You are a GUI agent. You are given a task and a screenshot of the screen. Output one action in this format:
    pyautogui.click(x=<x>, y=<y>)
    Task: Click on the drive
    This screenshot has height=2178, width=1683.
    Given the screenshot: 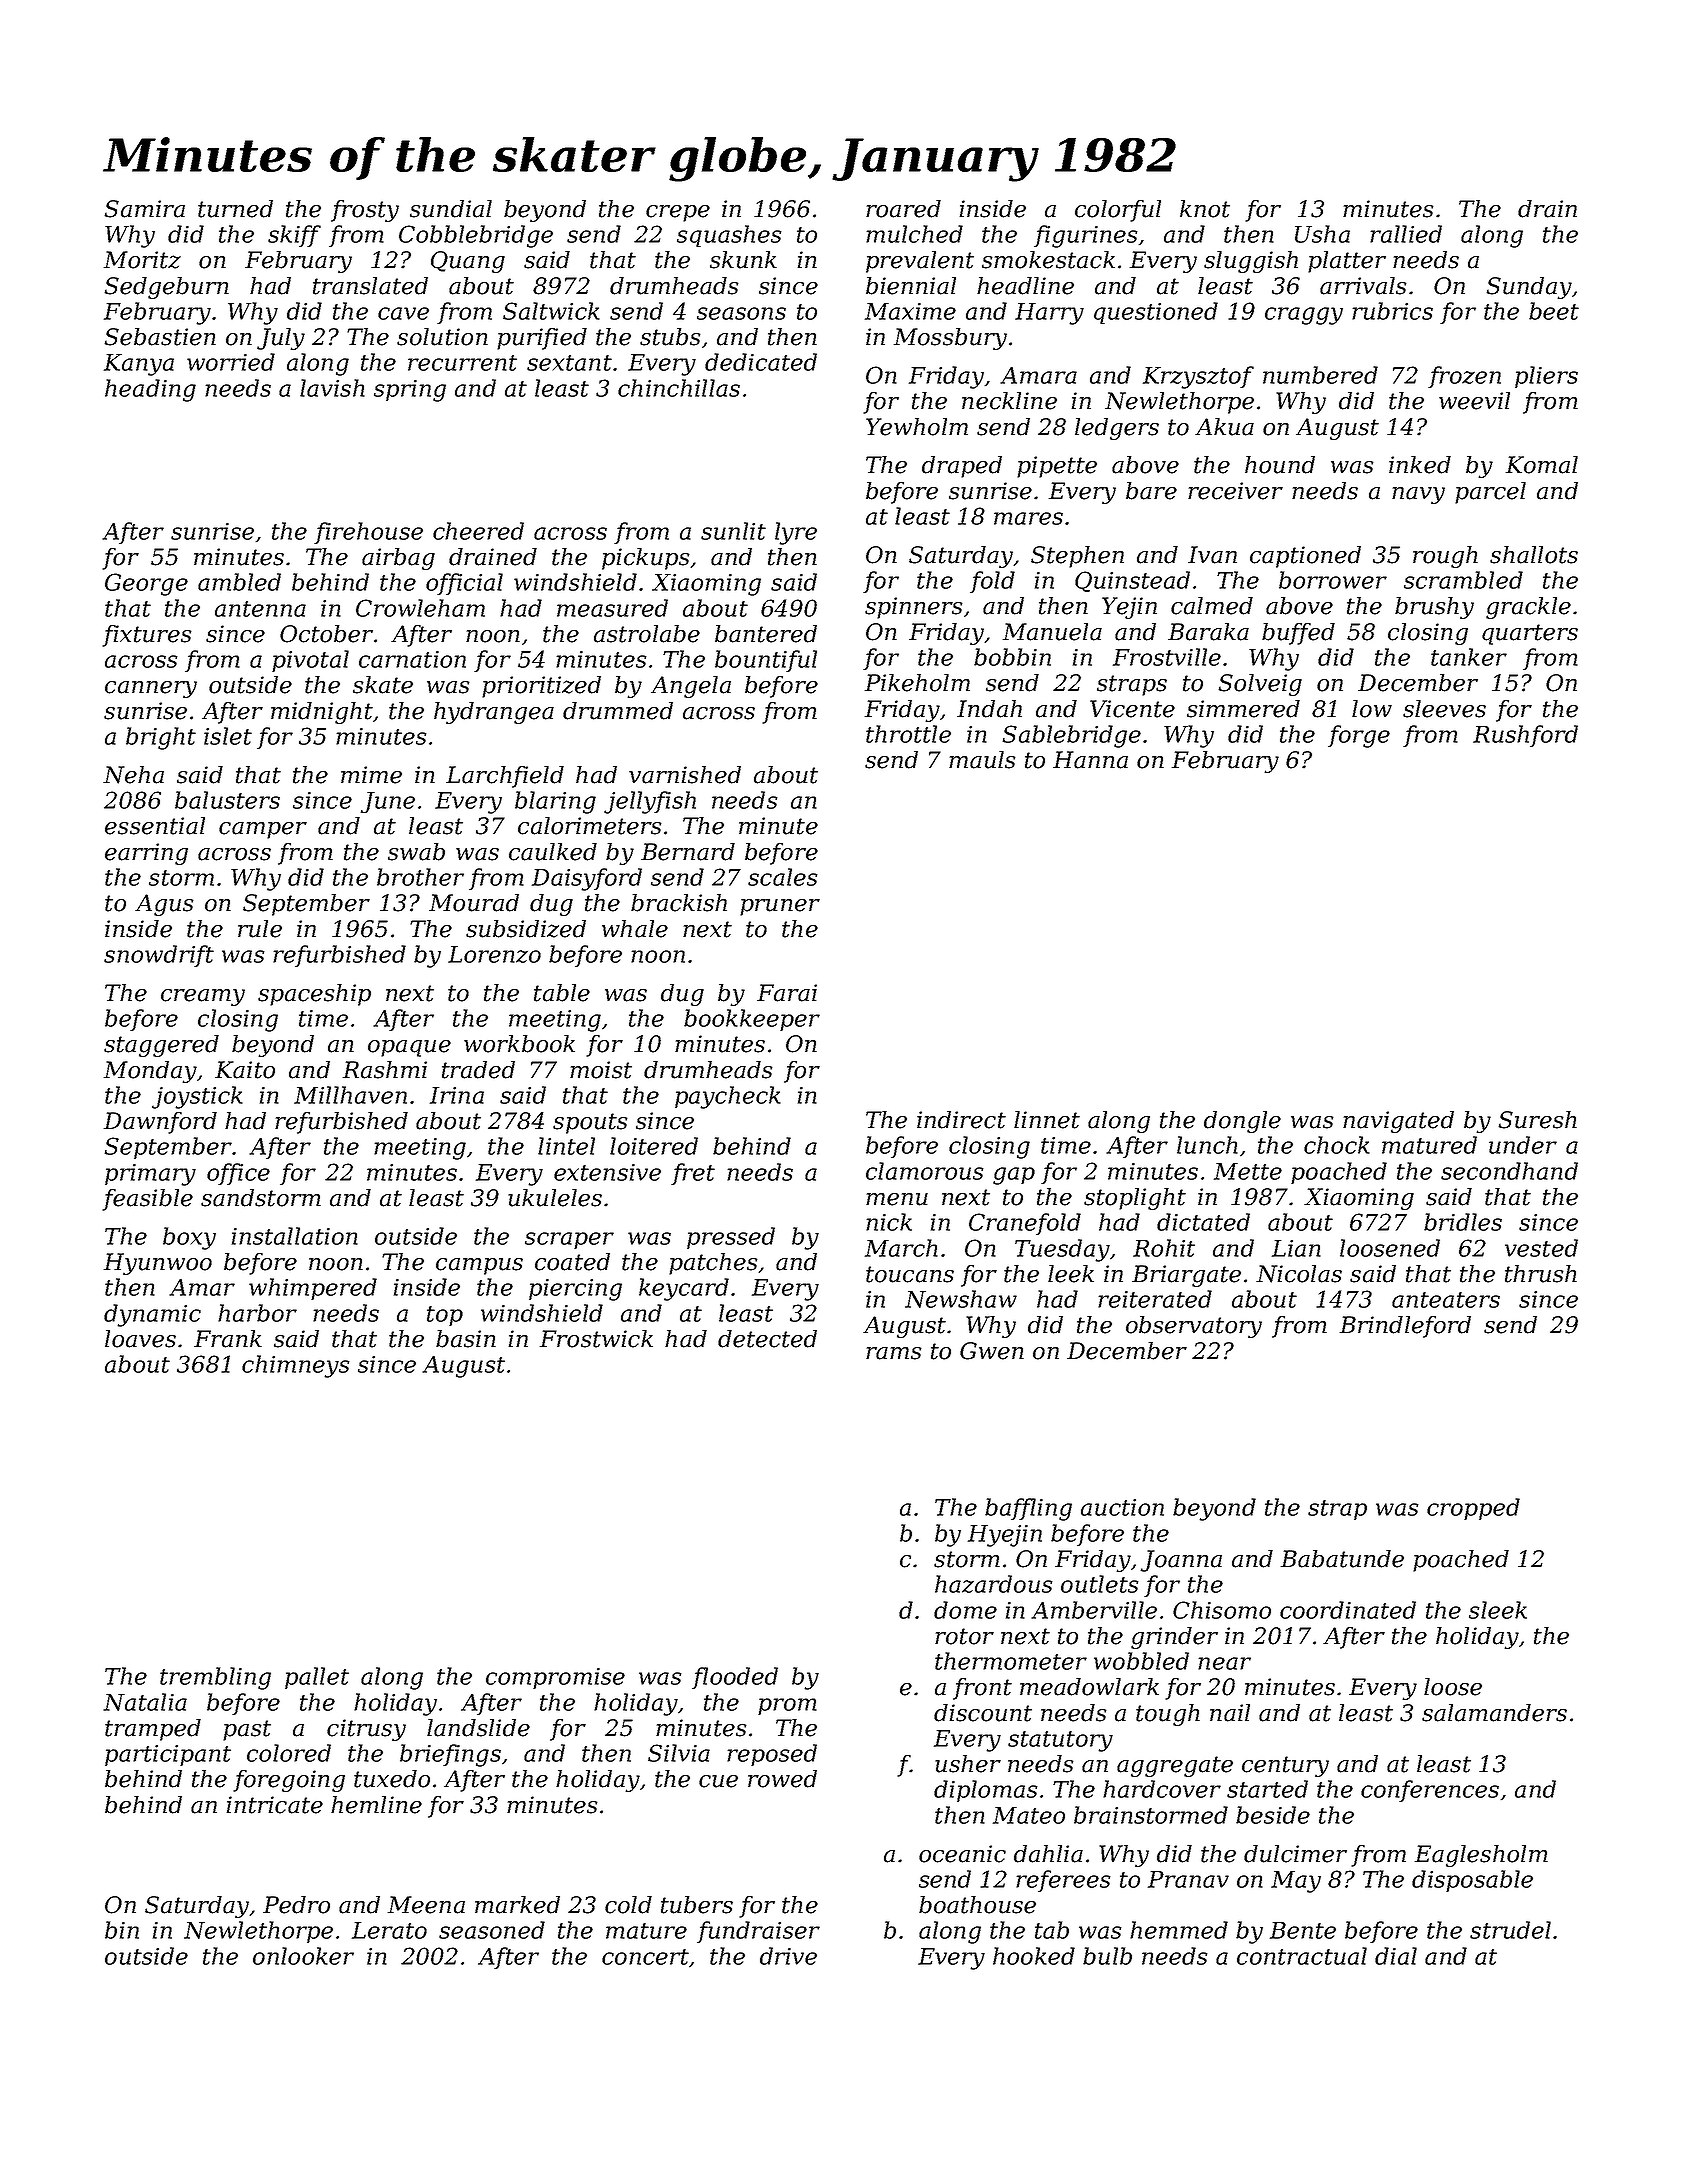 What is the action you would take?
    pyautogui.click(x=788, y=1956)
